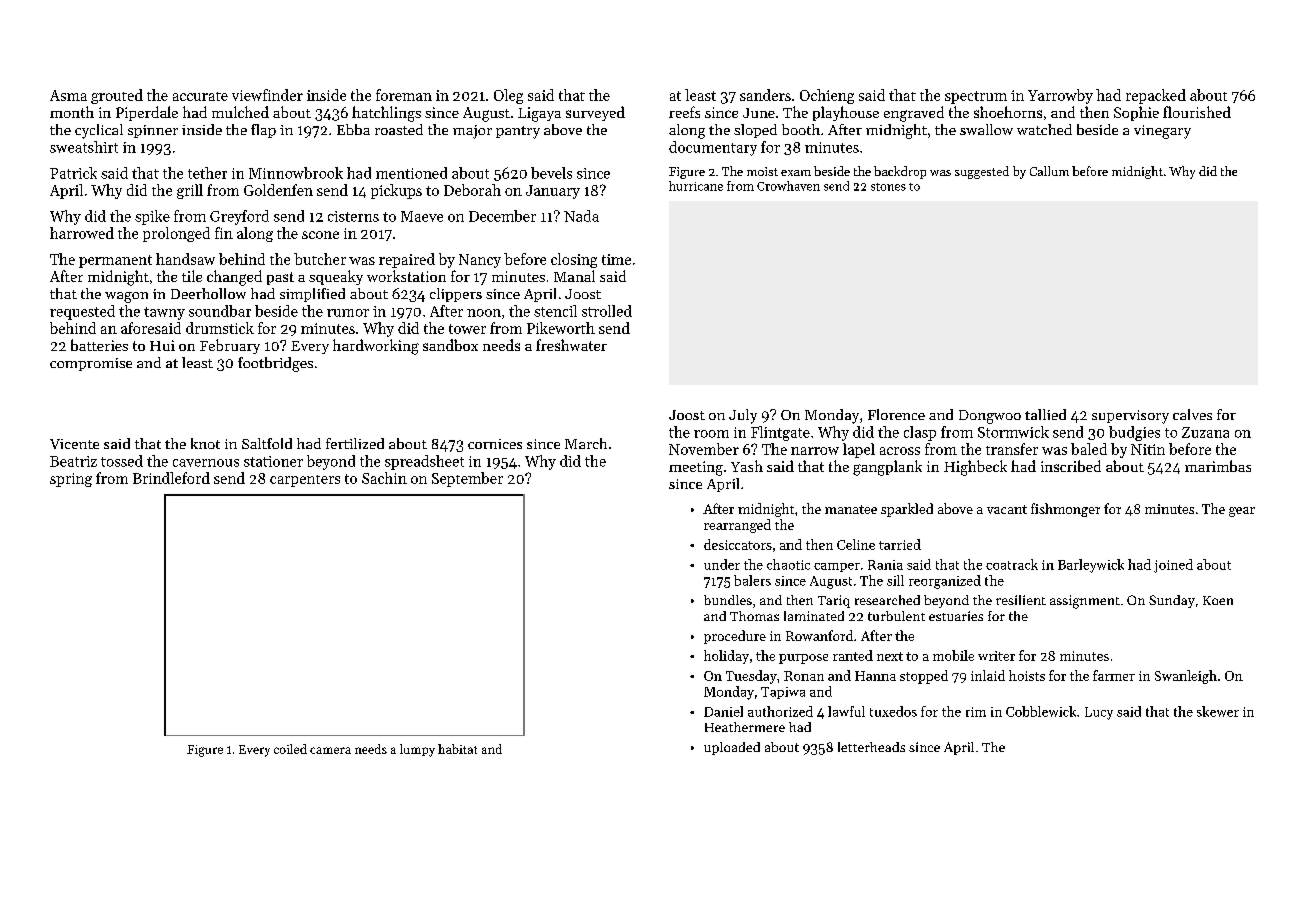 This page has width=1308, height=924. Describe the element at coordinates (762, 171) in the page. I see `moist` at that location.
